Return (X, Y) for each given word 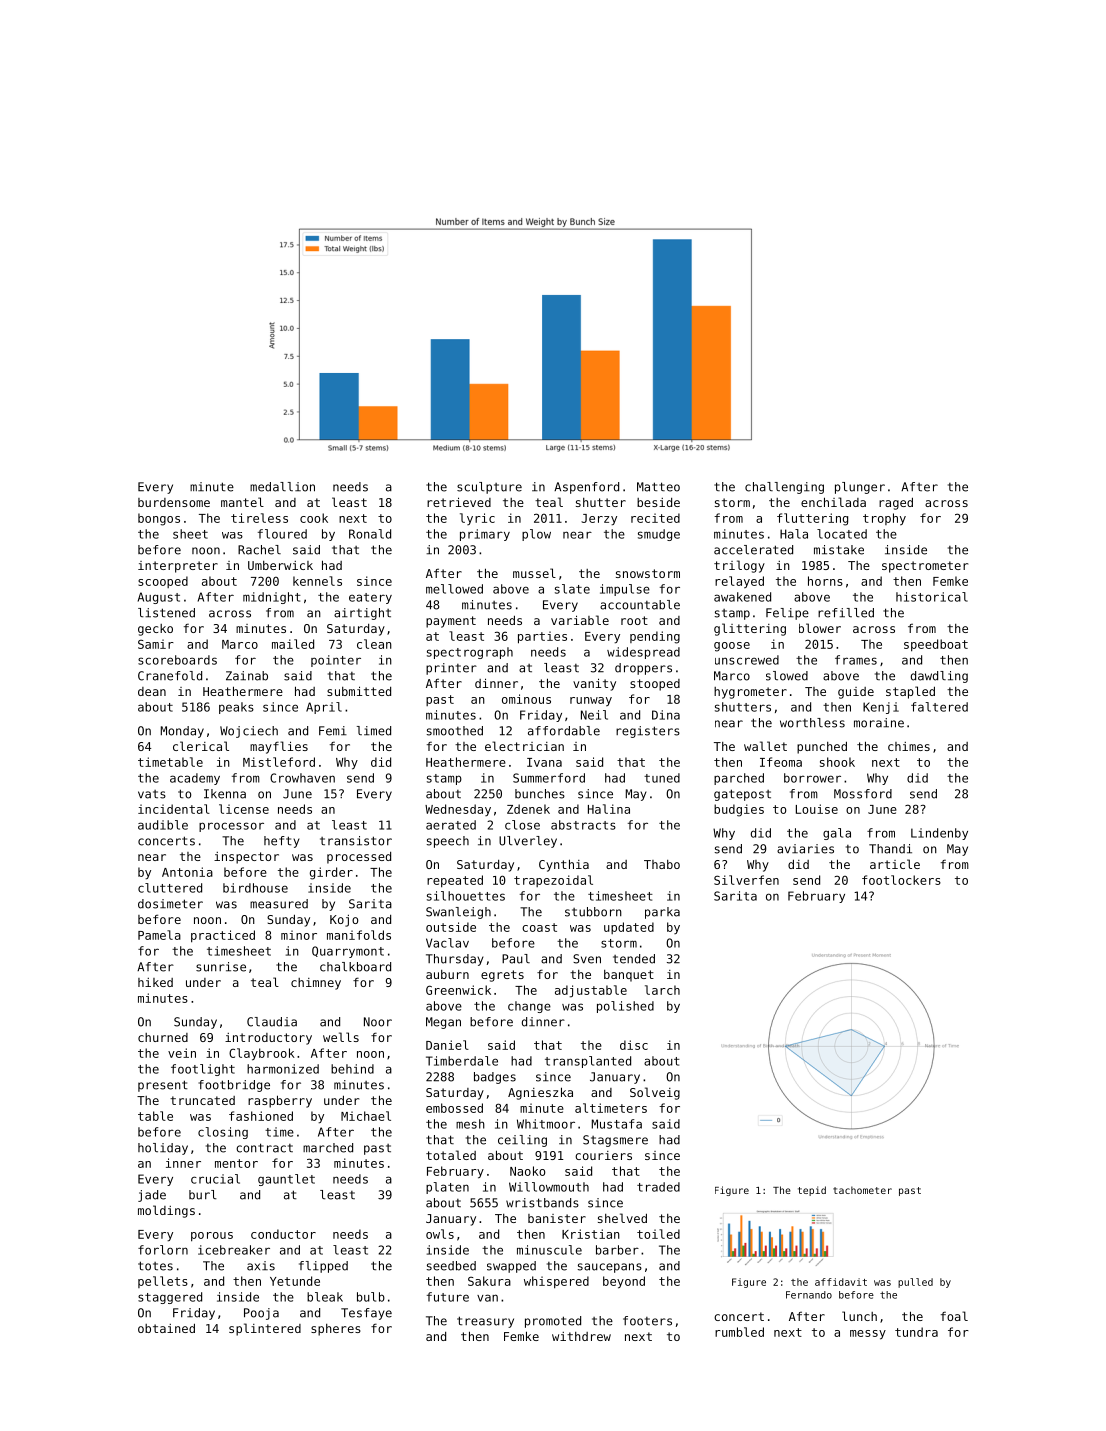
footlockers (901, 880)
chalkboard (355, 967)
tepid (812, 1191)
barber (617, 1250)
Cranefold (170, 676)
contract (264, 1148)
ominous (526, 699)
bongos (159, 519)
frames (856, 660)
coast (539, 927)
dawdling (939, 677)
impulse (625, 590)
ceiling (522, 1141)
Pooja (261, 1314)
